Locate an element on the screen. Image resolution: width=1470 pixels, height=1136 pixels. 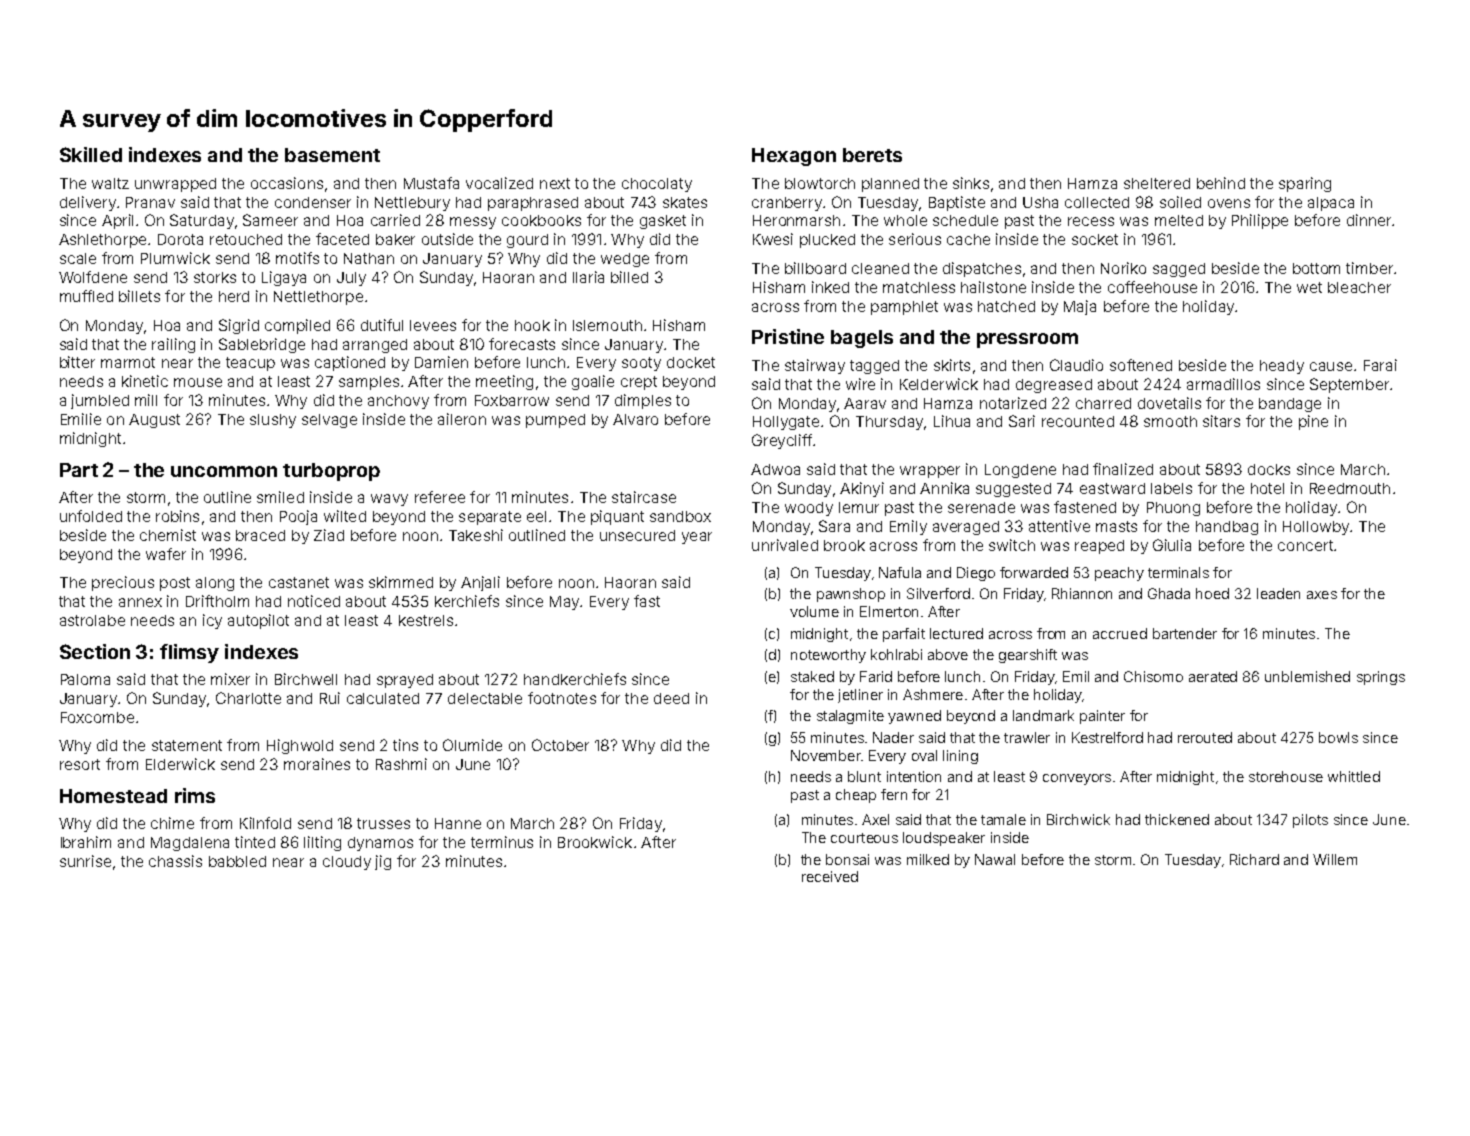
wavy is located at coordinates (389, 500).
